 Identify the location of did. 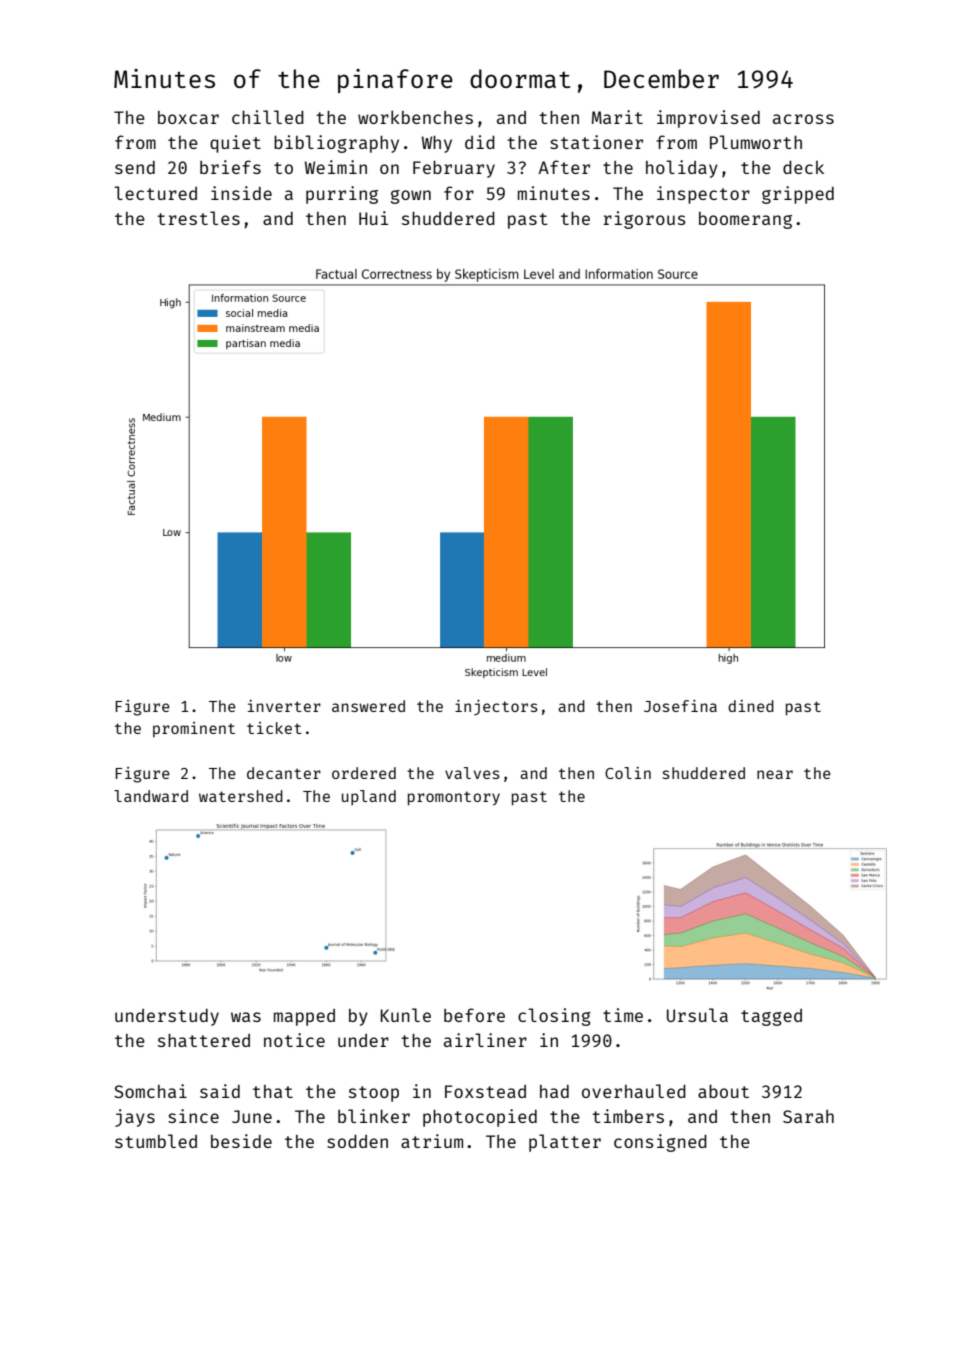
(480, 142).
